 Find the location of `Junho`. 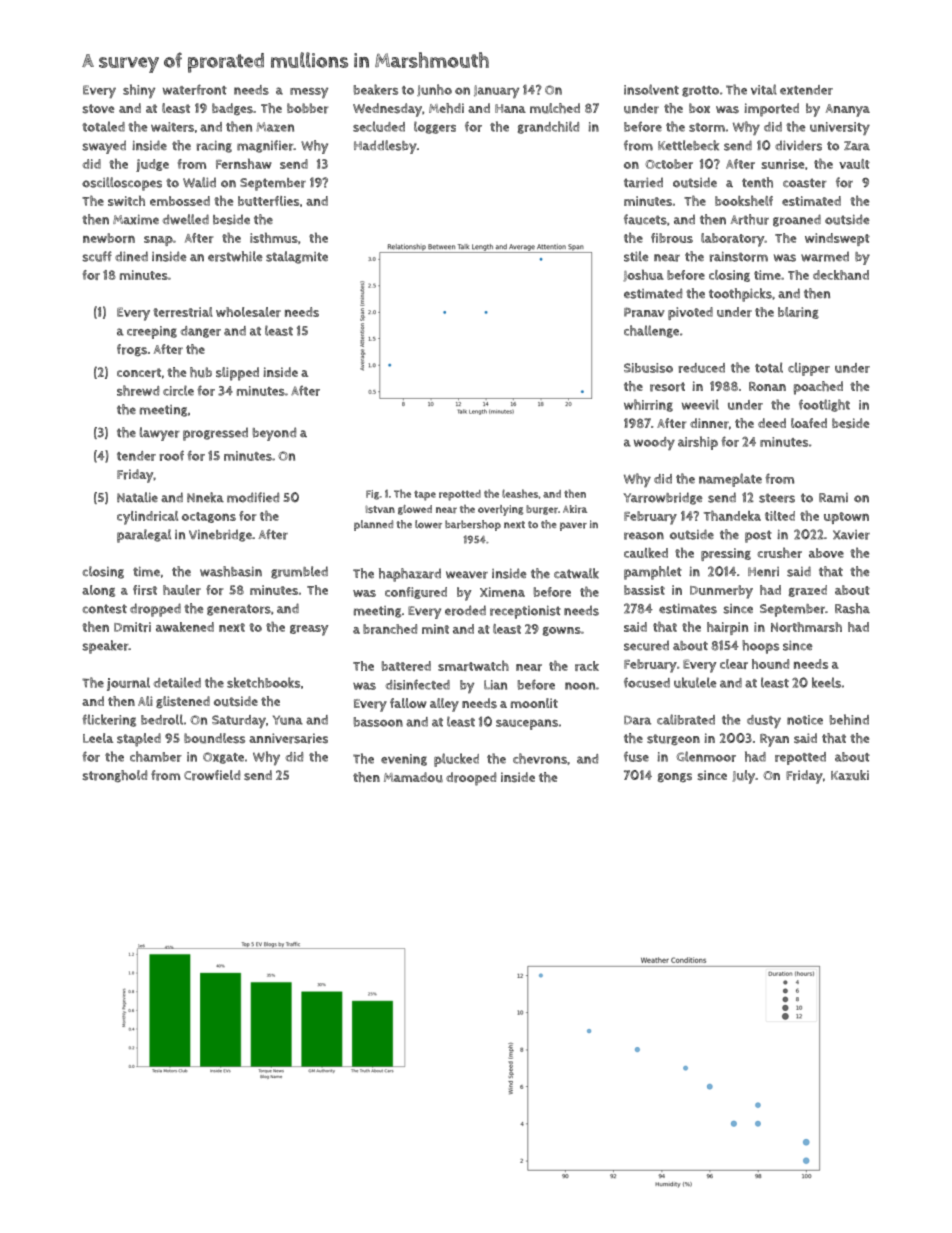

Junho is located at coordinates (434, 90).
